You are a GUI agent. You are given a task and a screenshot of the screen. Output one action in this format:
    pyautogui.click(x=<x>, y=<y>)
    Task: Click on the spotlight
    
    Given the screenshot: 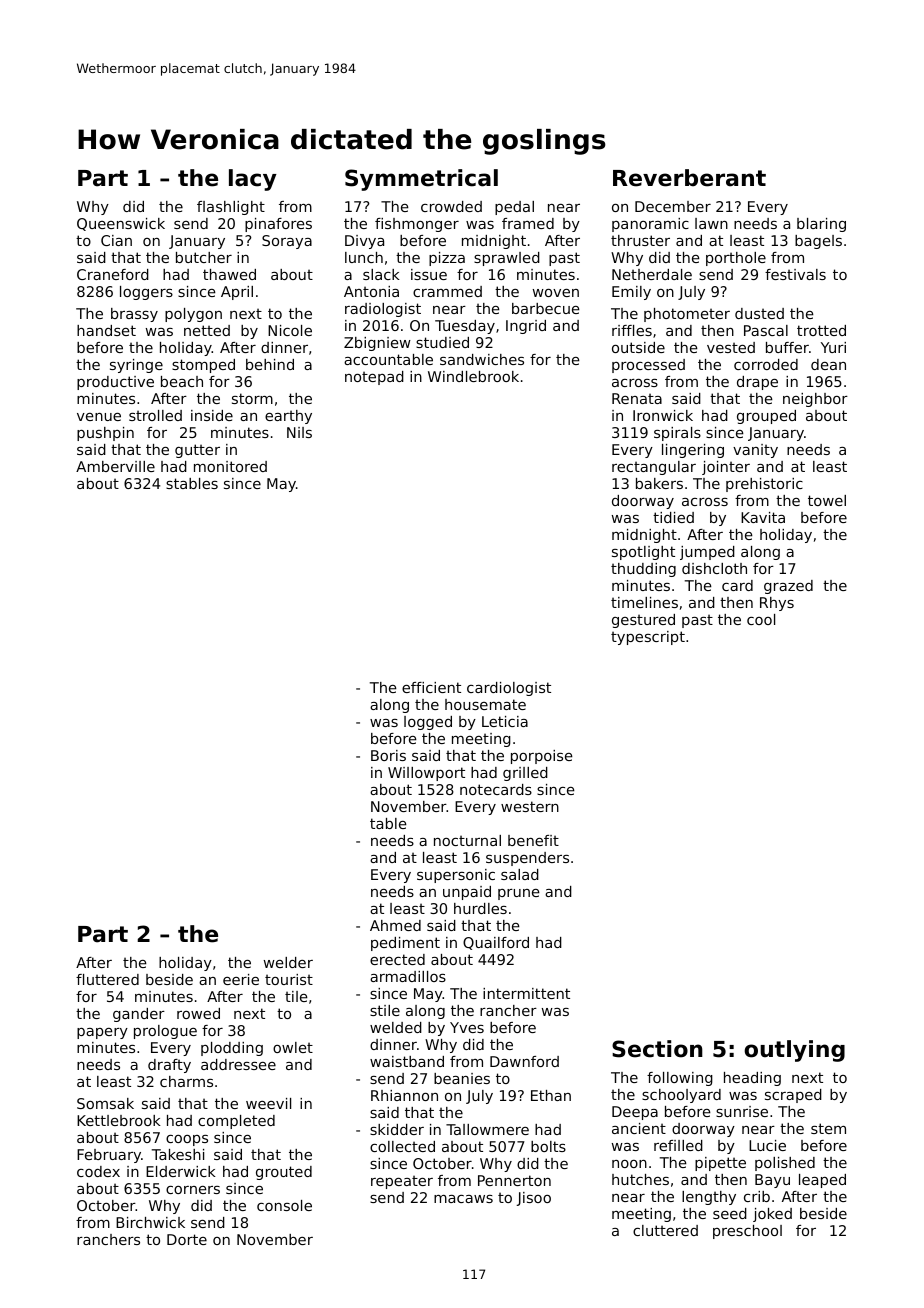 What is the action you would take?
    pyautogui.click(x=643, y=553)
